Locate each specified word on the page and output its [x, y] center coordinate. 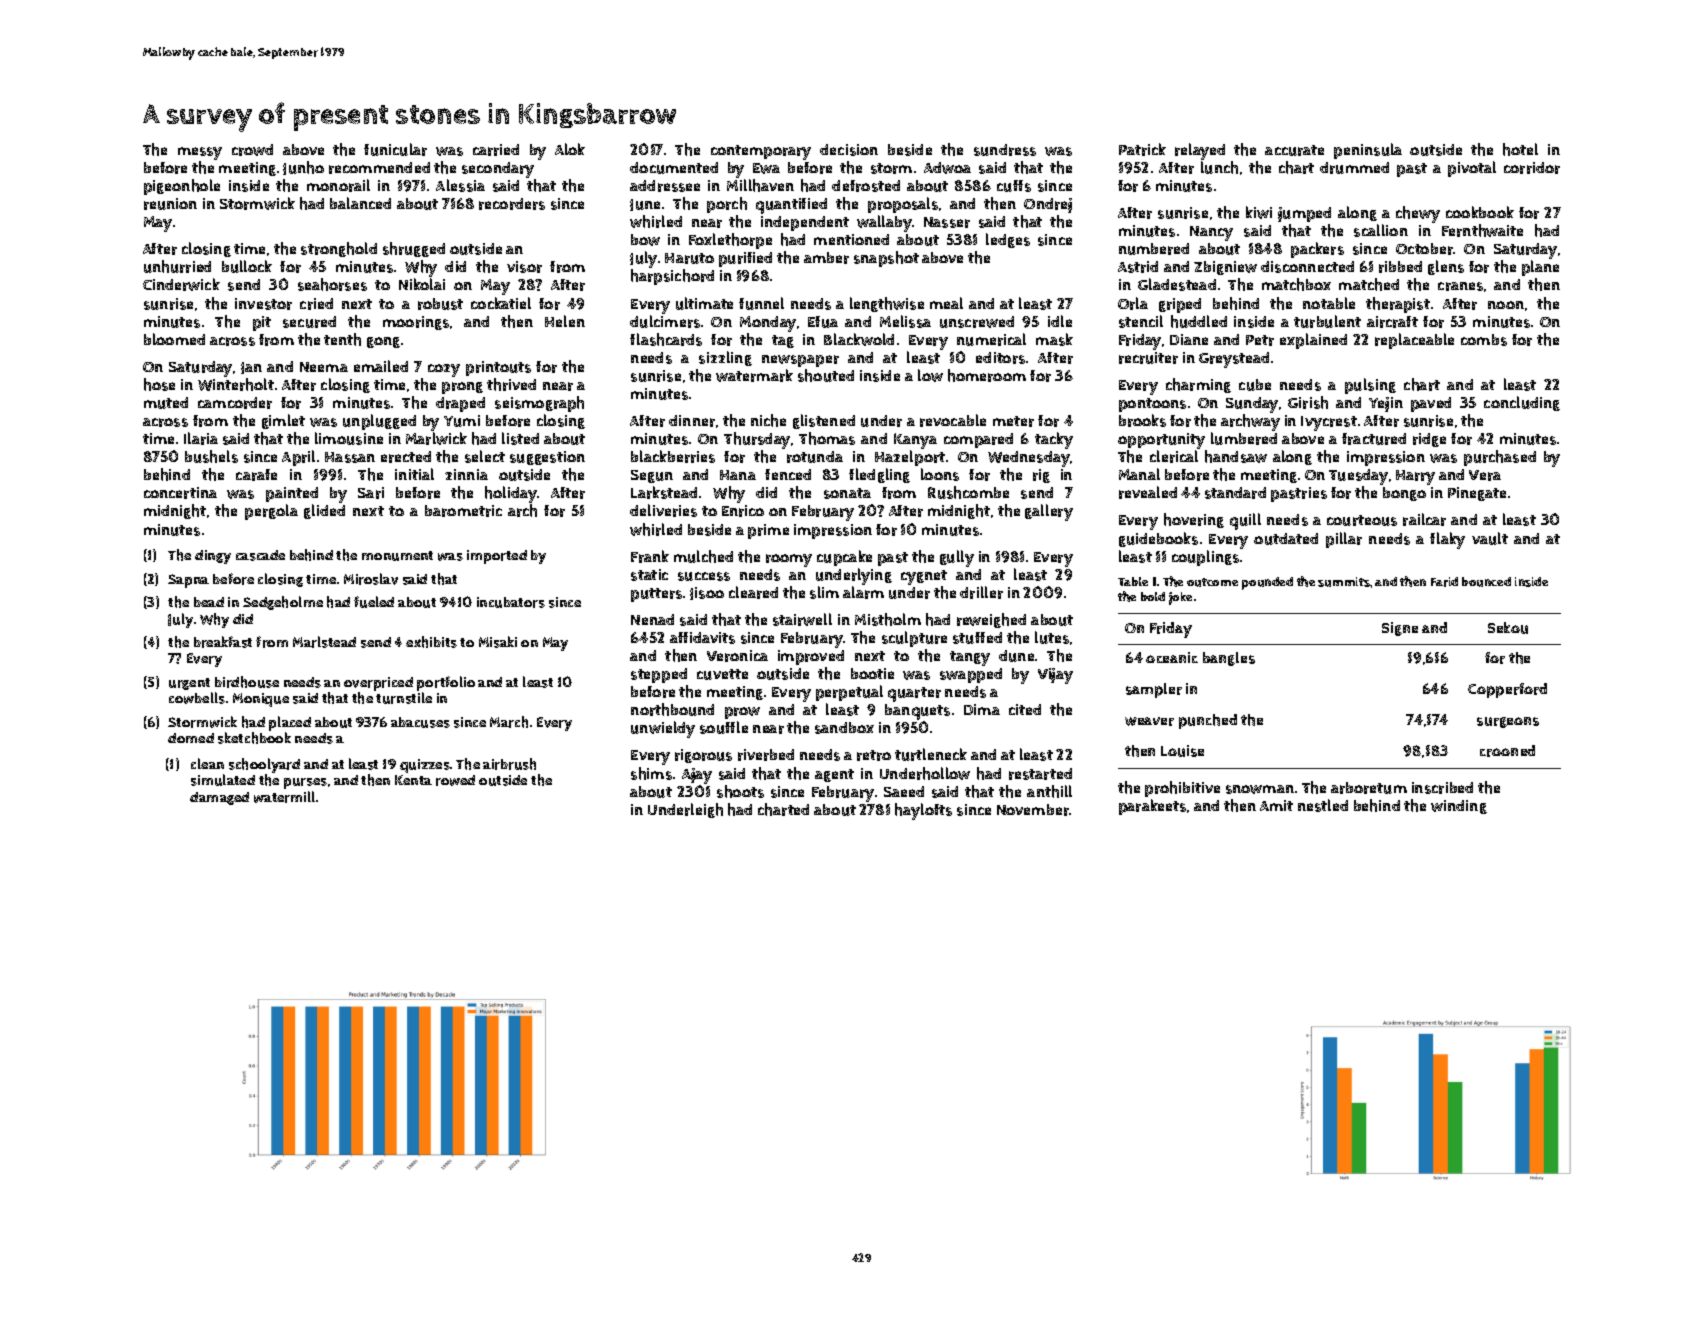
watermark [754, 375]
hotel [1520, 149]
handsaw [1236, 456]
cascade [260, 555]
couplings [1205, 558]
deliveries [663, 510]
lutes [1052, 637]
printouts [498, 368]
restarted [1040, 774]
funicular [395, 149]
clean [207, 763]
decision [849, 150]
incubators [511, 602]
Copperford [1507, 690]
